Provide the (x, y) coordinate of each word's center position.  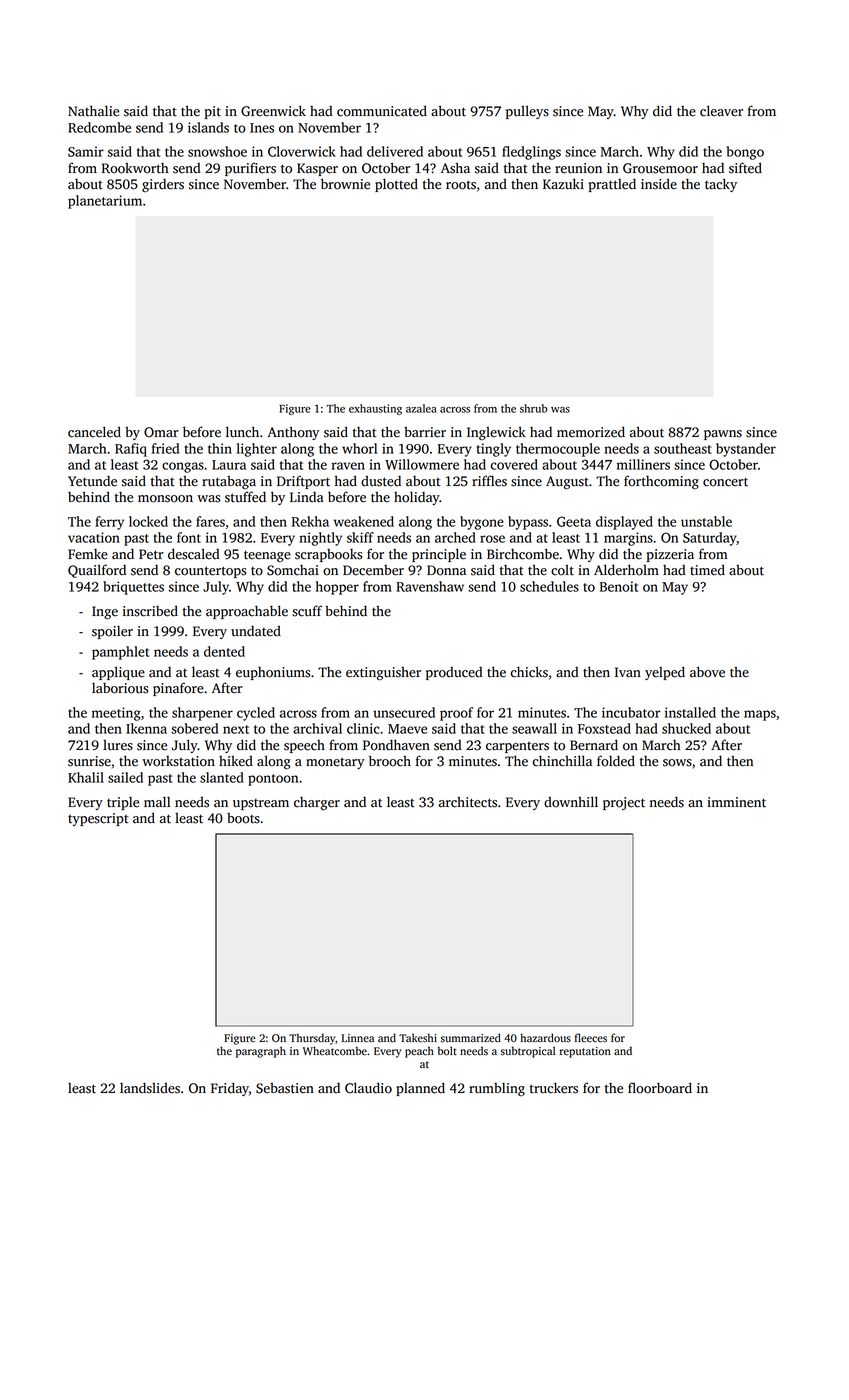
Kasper (317, 169)
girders (163, 185)
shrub (534, 408)
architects (468, 802)
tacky (721, 185)
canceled (94, 432)
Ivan (628, 672)
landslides (150, 1088)
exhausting (375, 409)
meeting (116, 714)
